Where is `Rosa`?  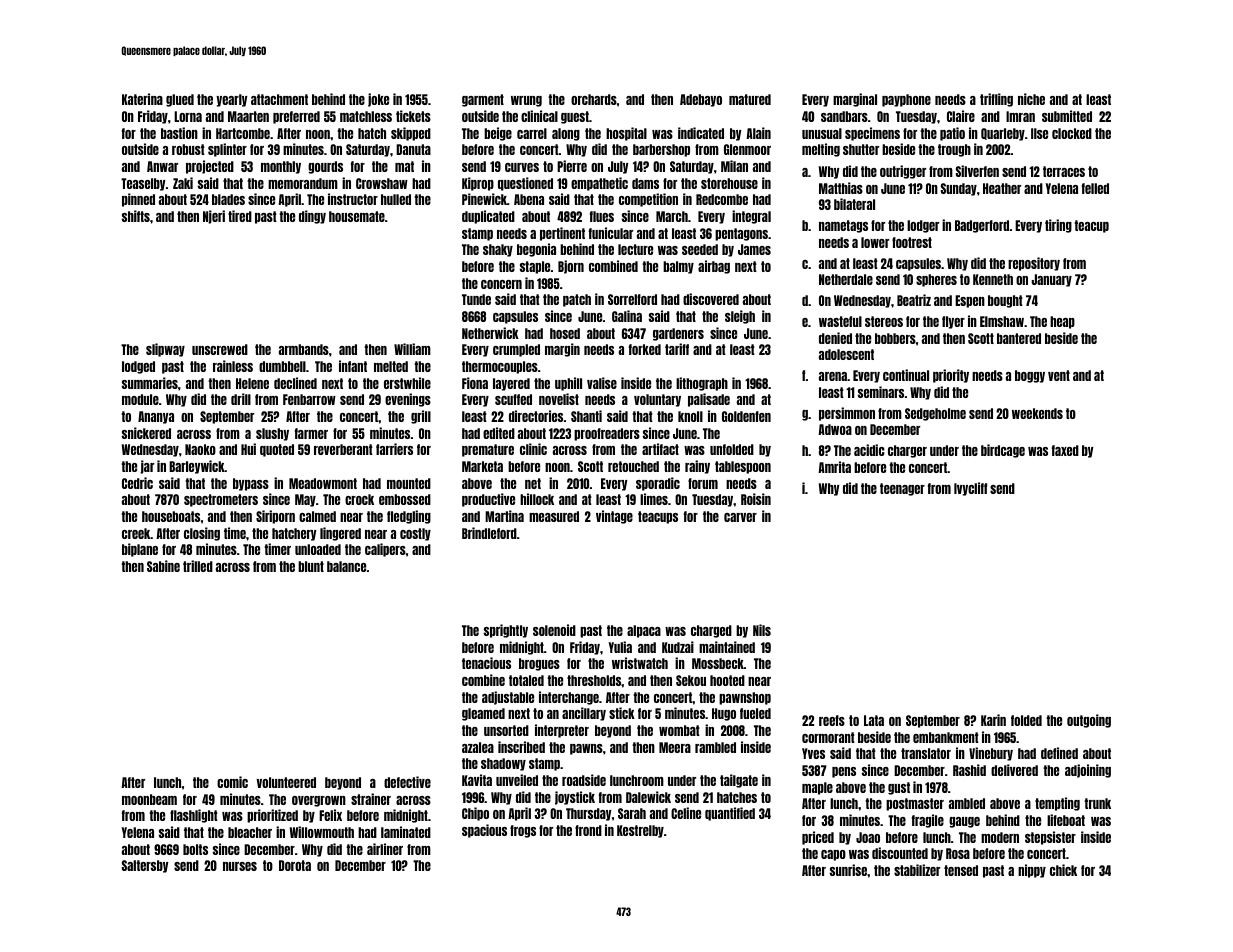
Rosa is located at coordinates (958, 853).
